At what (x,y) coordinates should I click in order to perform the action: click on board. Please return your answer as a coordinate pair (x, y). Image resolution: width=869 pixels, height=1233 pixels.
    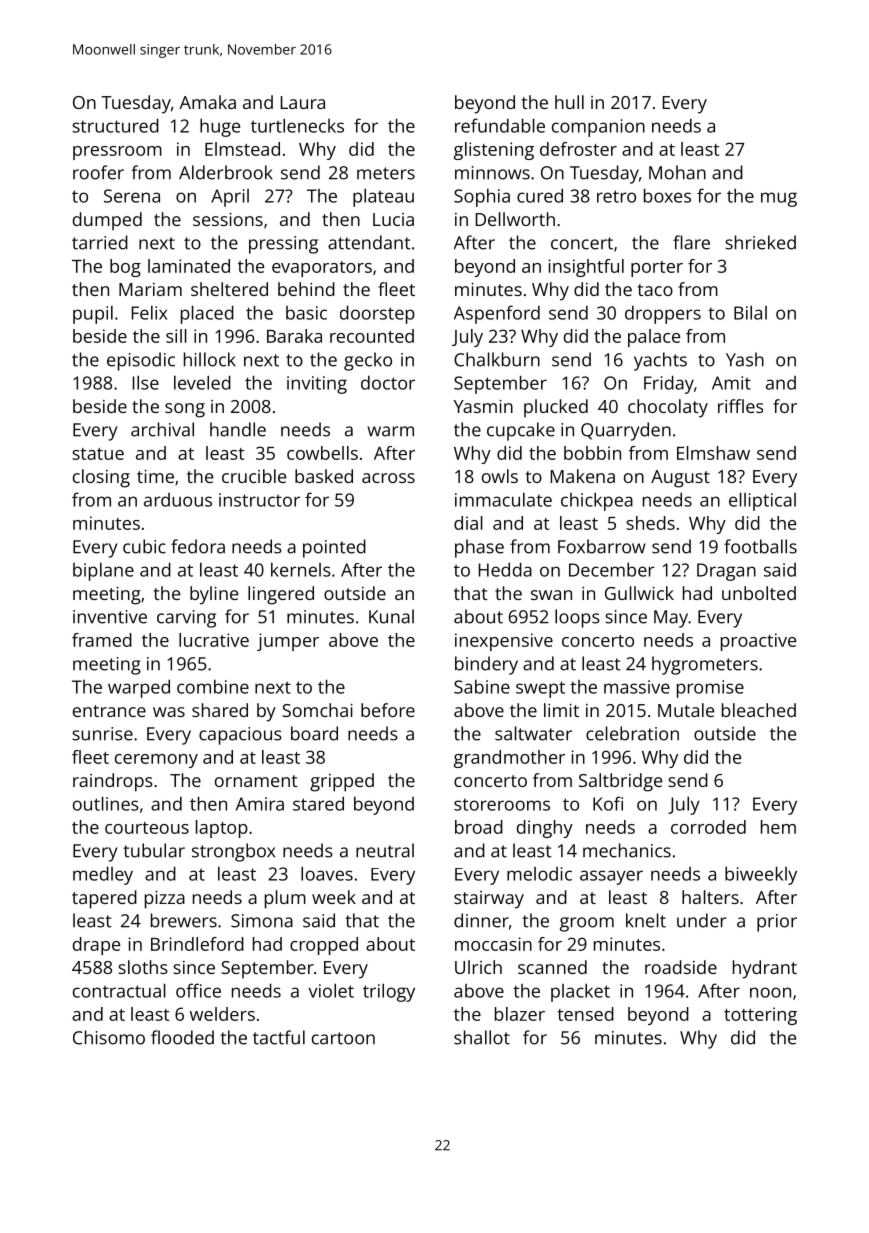
    Looking at the image, I should click on (314, 733).
